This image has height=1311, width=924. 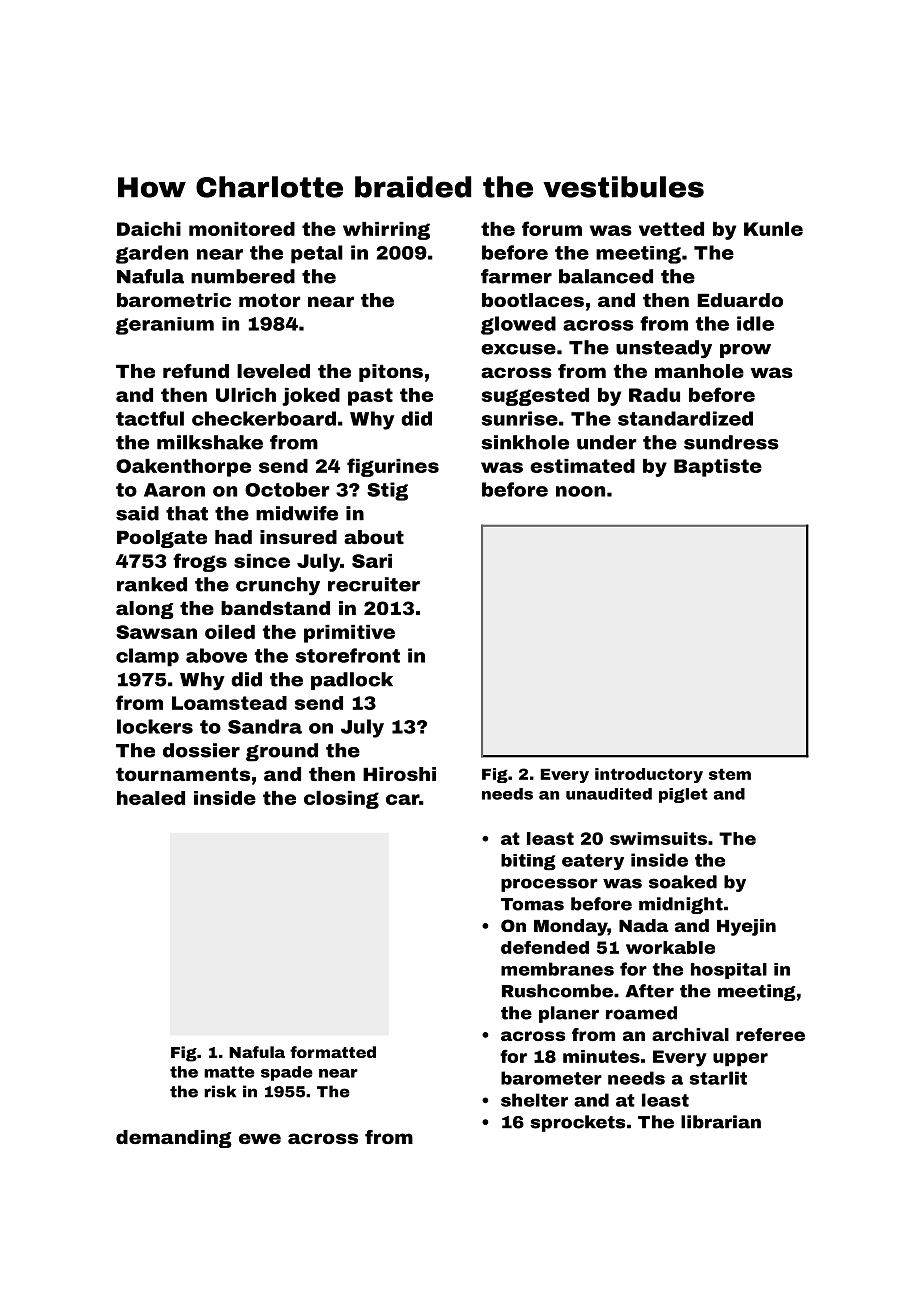 What do you see at coordinates (773, 229) in the image?
I see `Kunle` at bounding box center [773, 229].
